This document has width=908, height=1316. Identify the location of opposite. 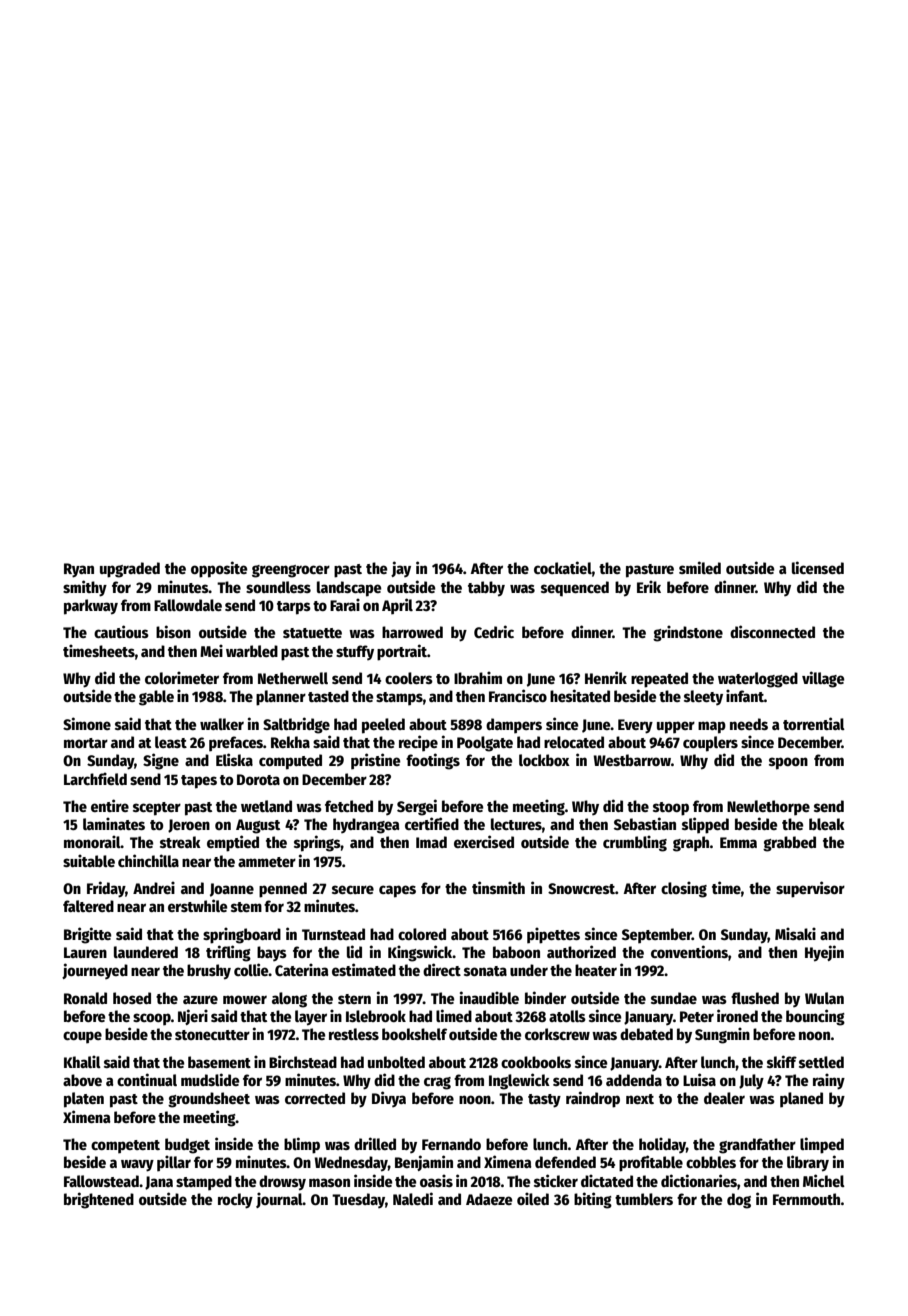
(219, 569).
